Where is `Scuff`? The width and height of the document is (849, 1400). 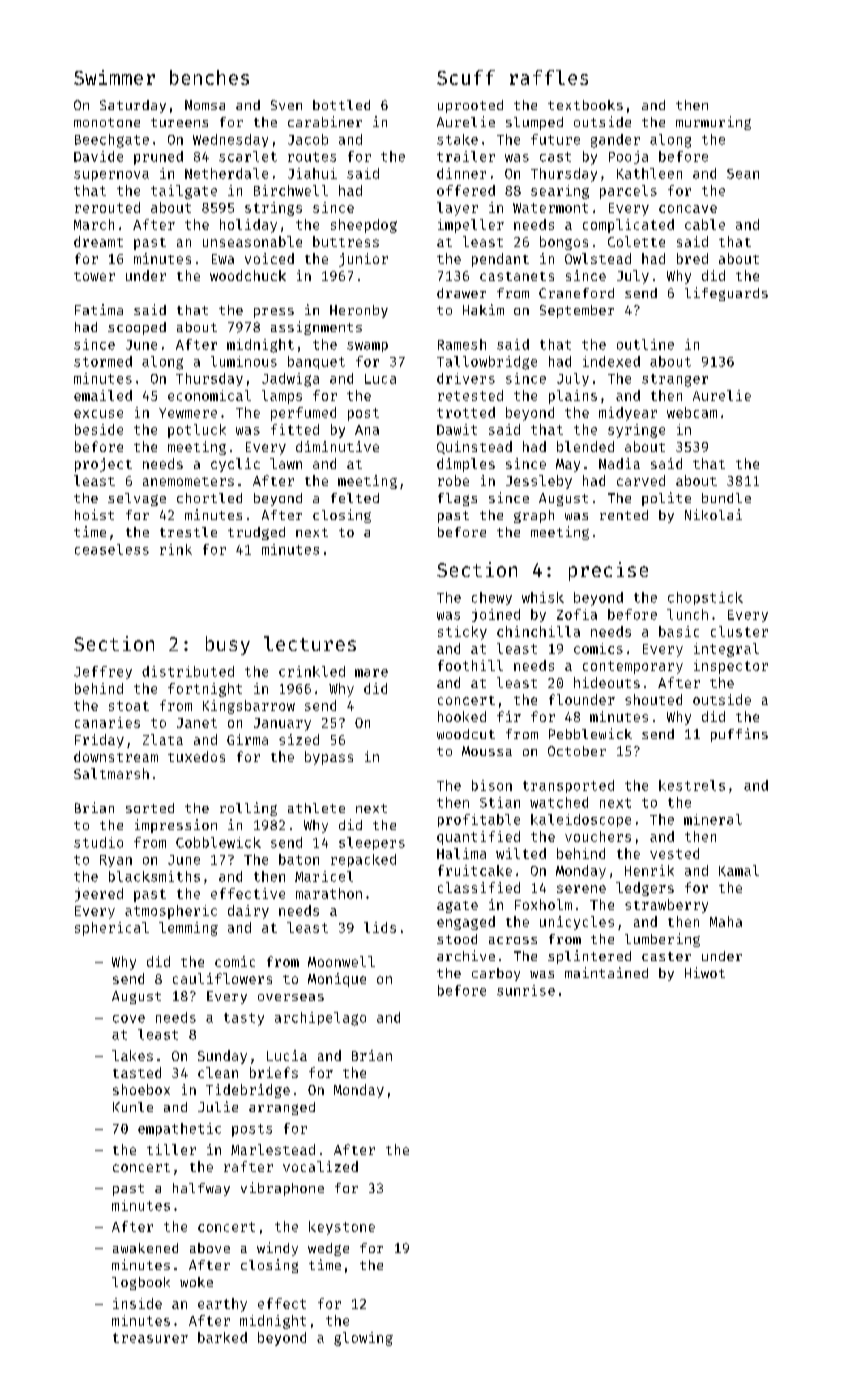 Scuff is located at coordinates (466, 77).
